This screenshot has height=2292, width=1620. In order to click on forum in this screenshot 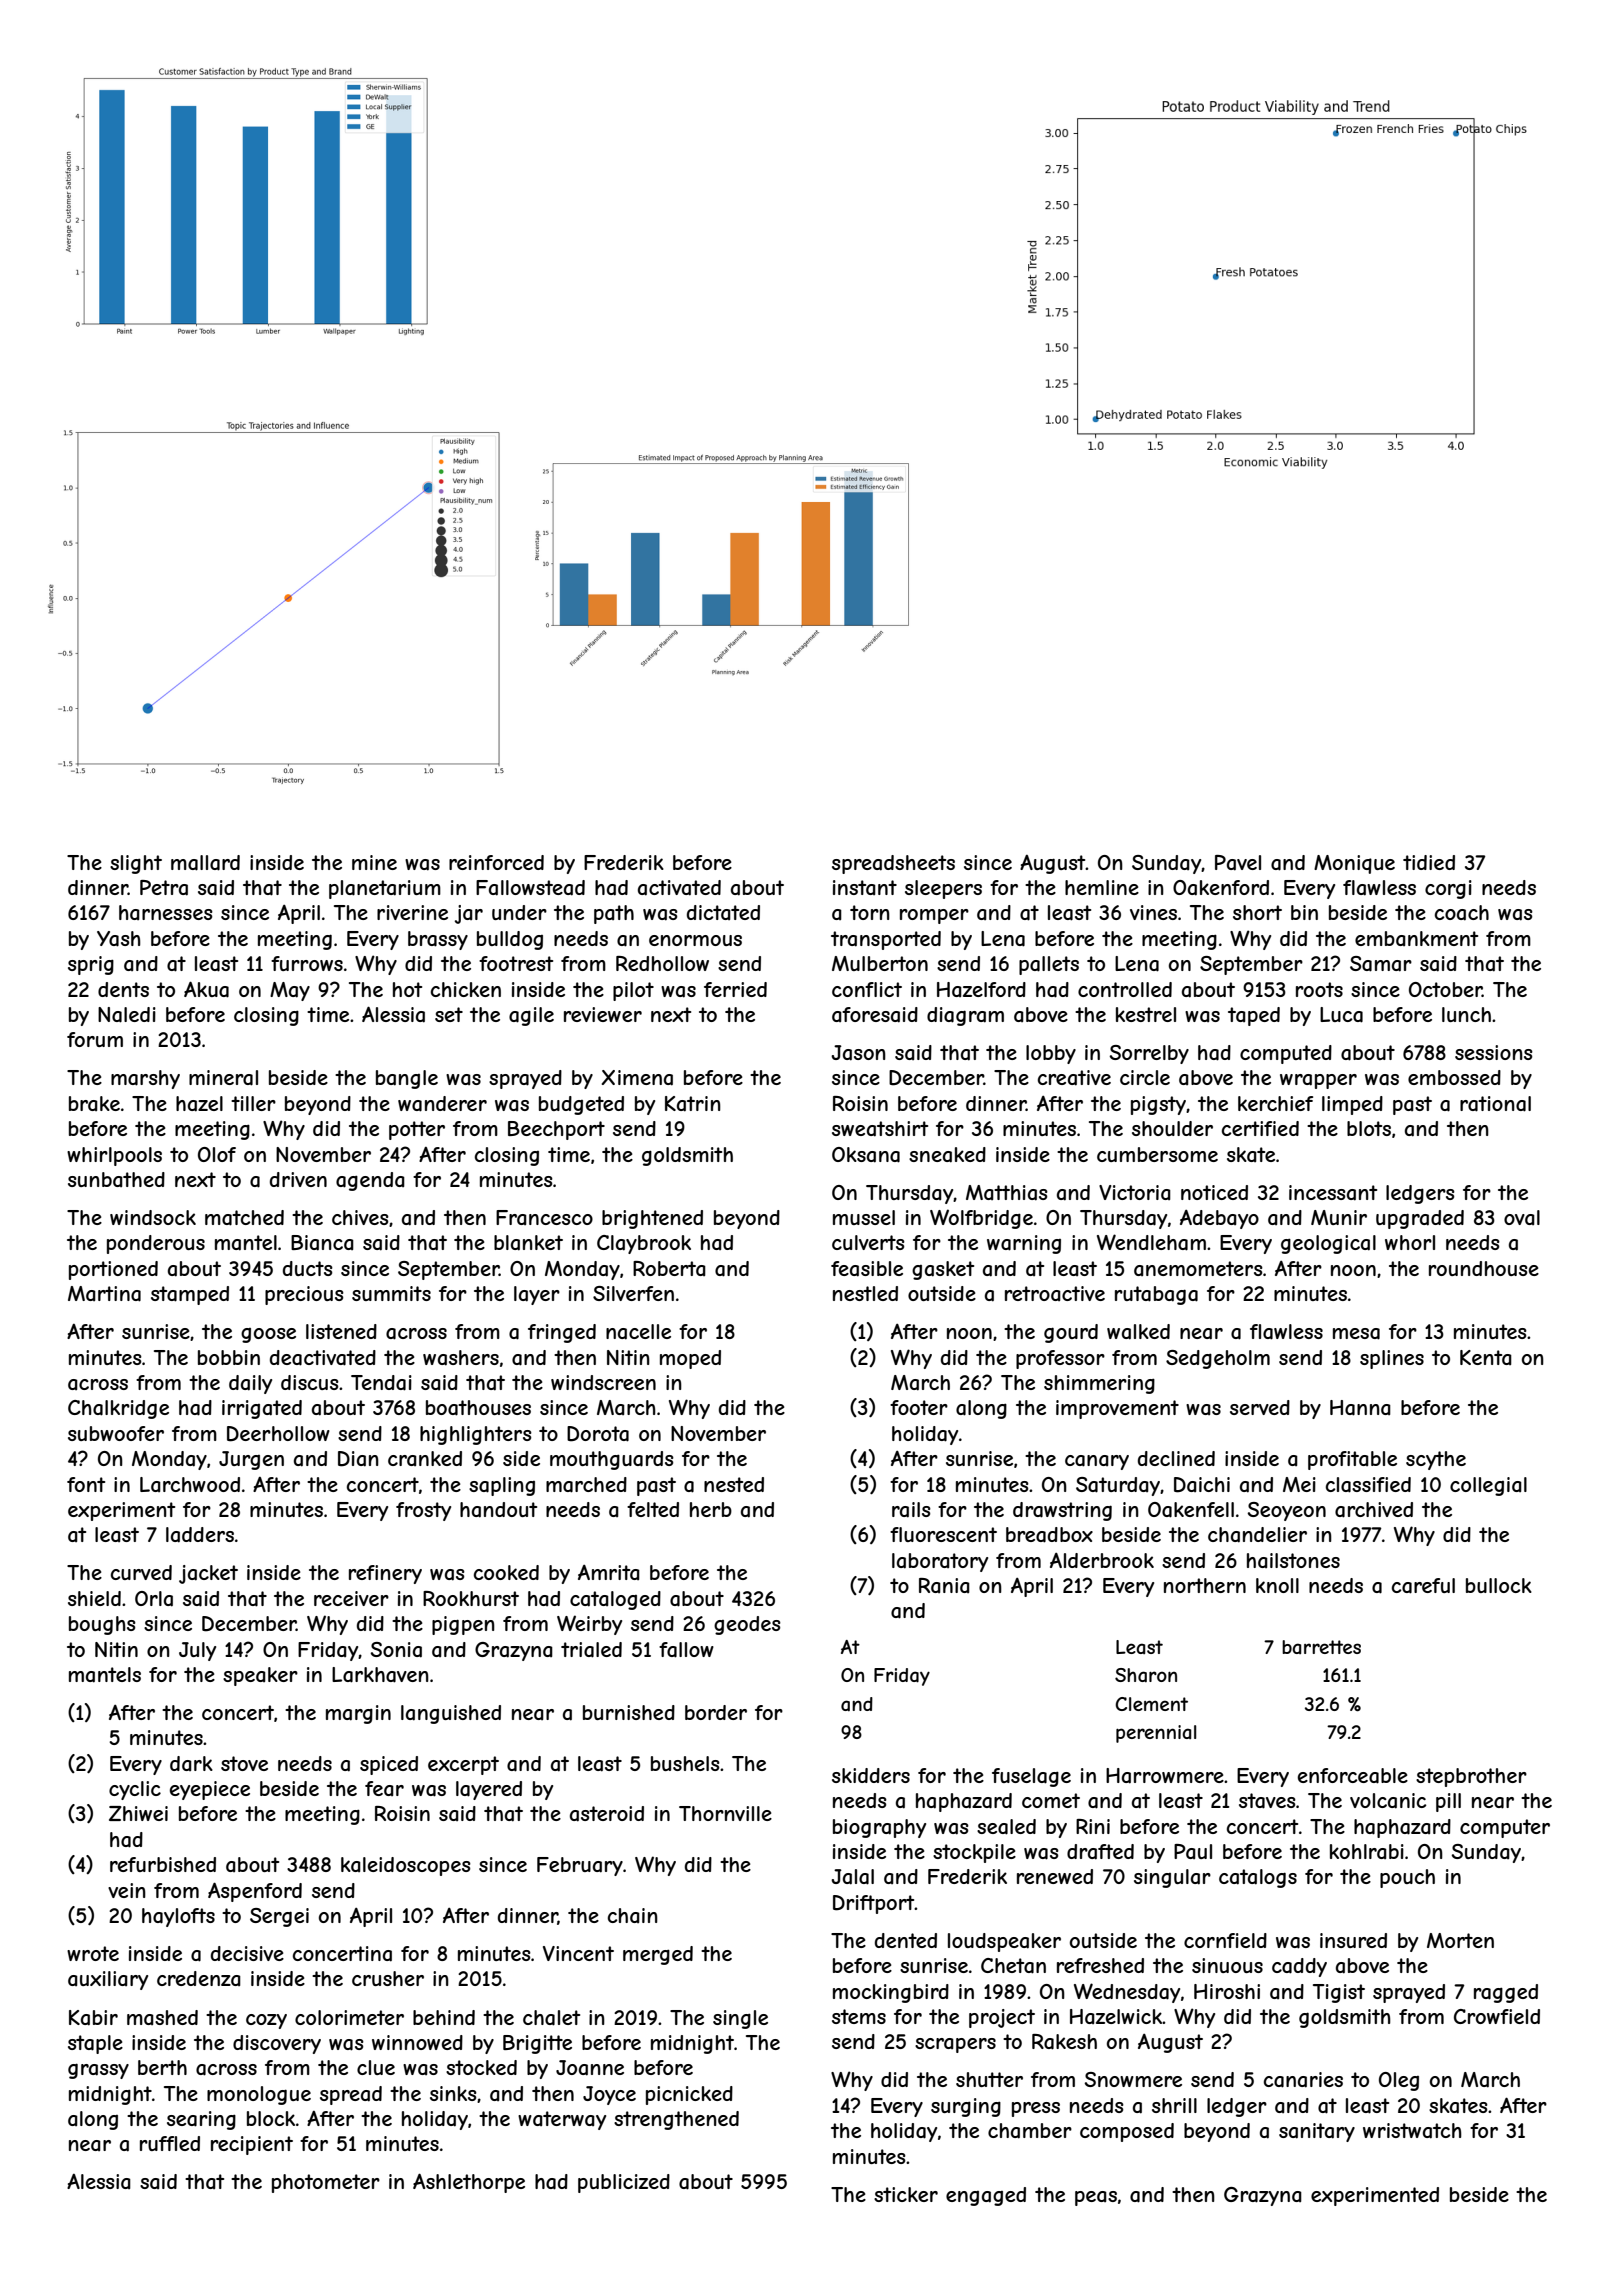, I will do `click(95, 1039)`.
